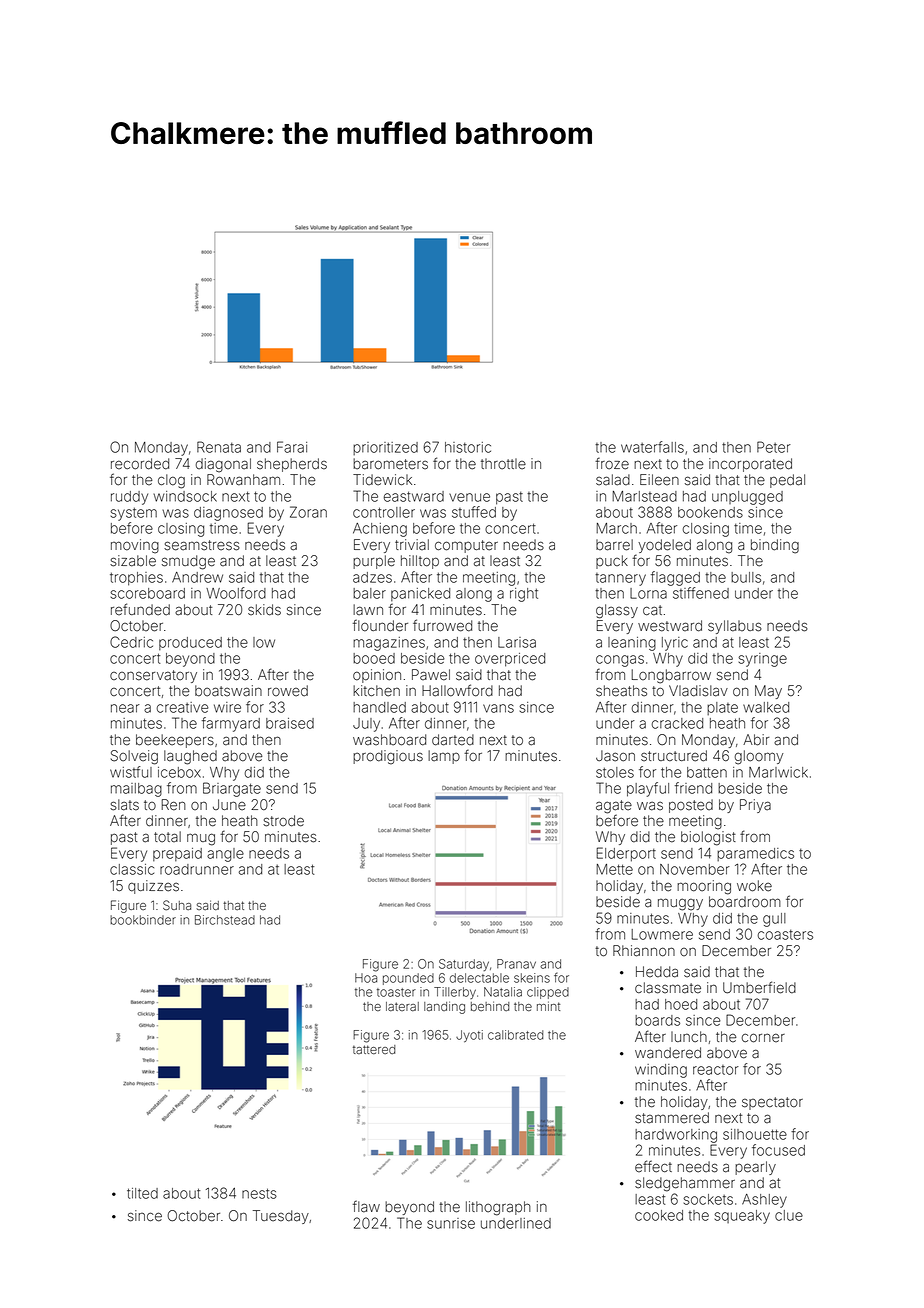 The image size is (924, 1308). Describe the element at coordinates (177, 905) in the image. I see `Suha` at that location.
